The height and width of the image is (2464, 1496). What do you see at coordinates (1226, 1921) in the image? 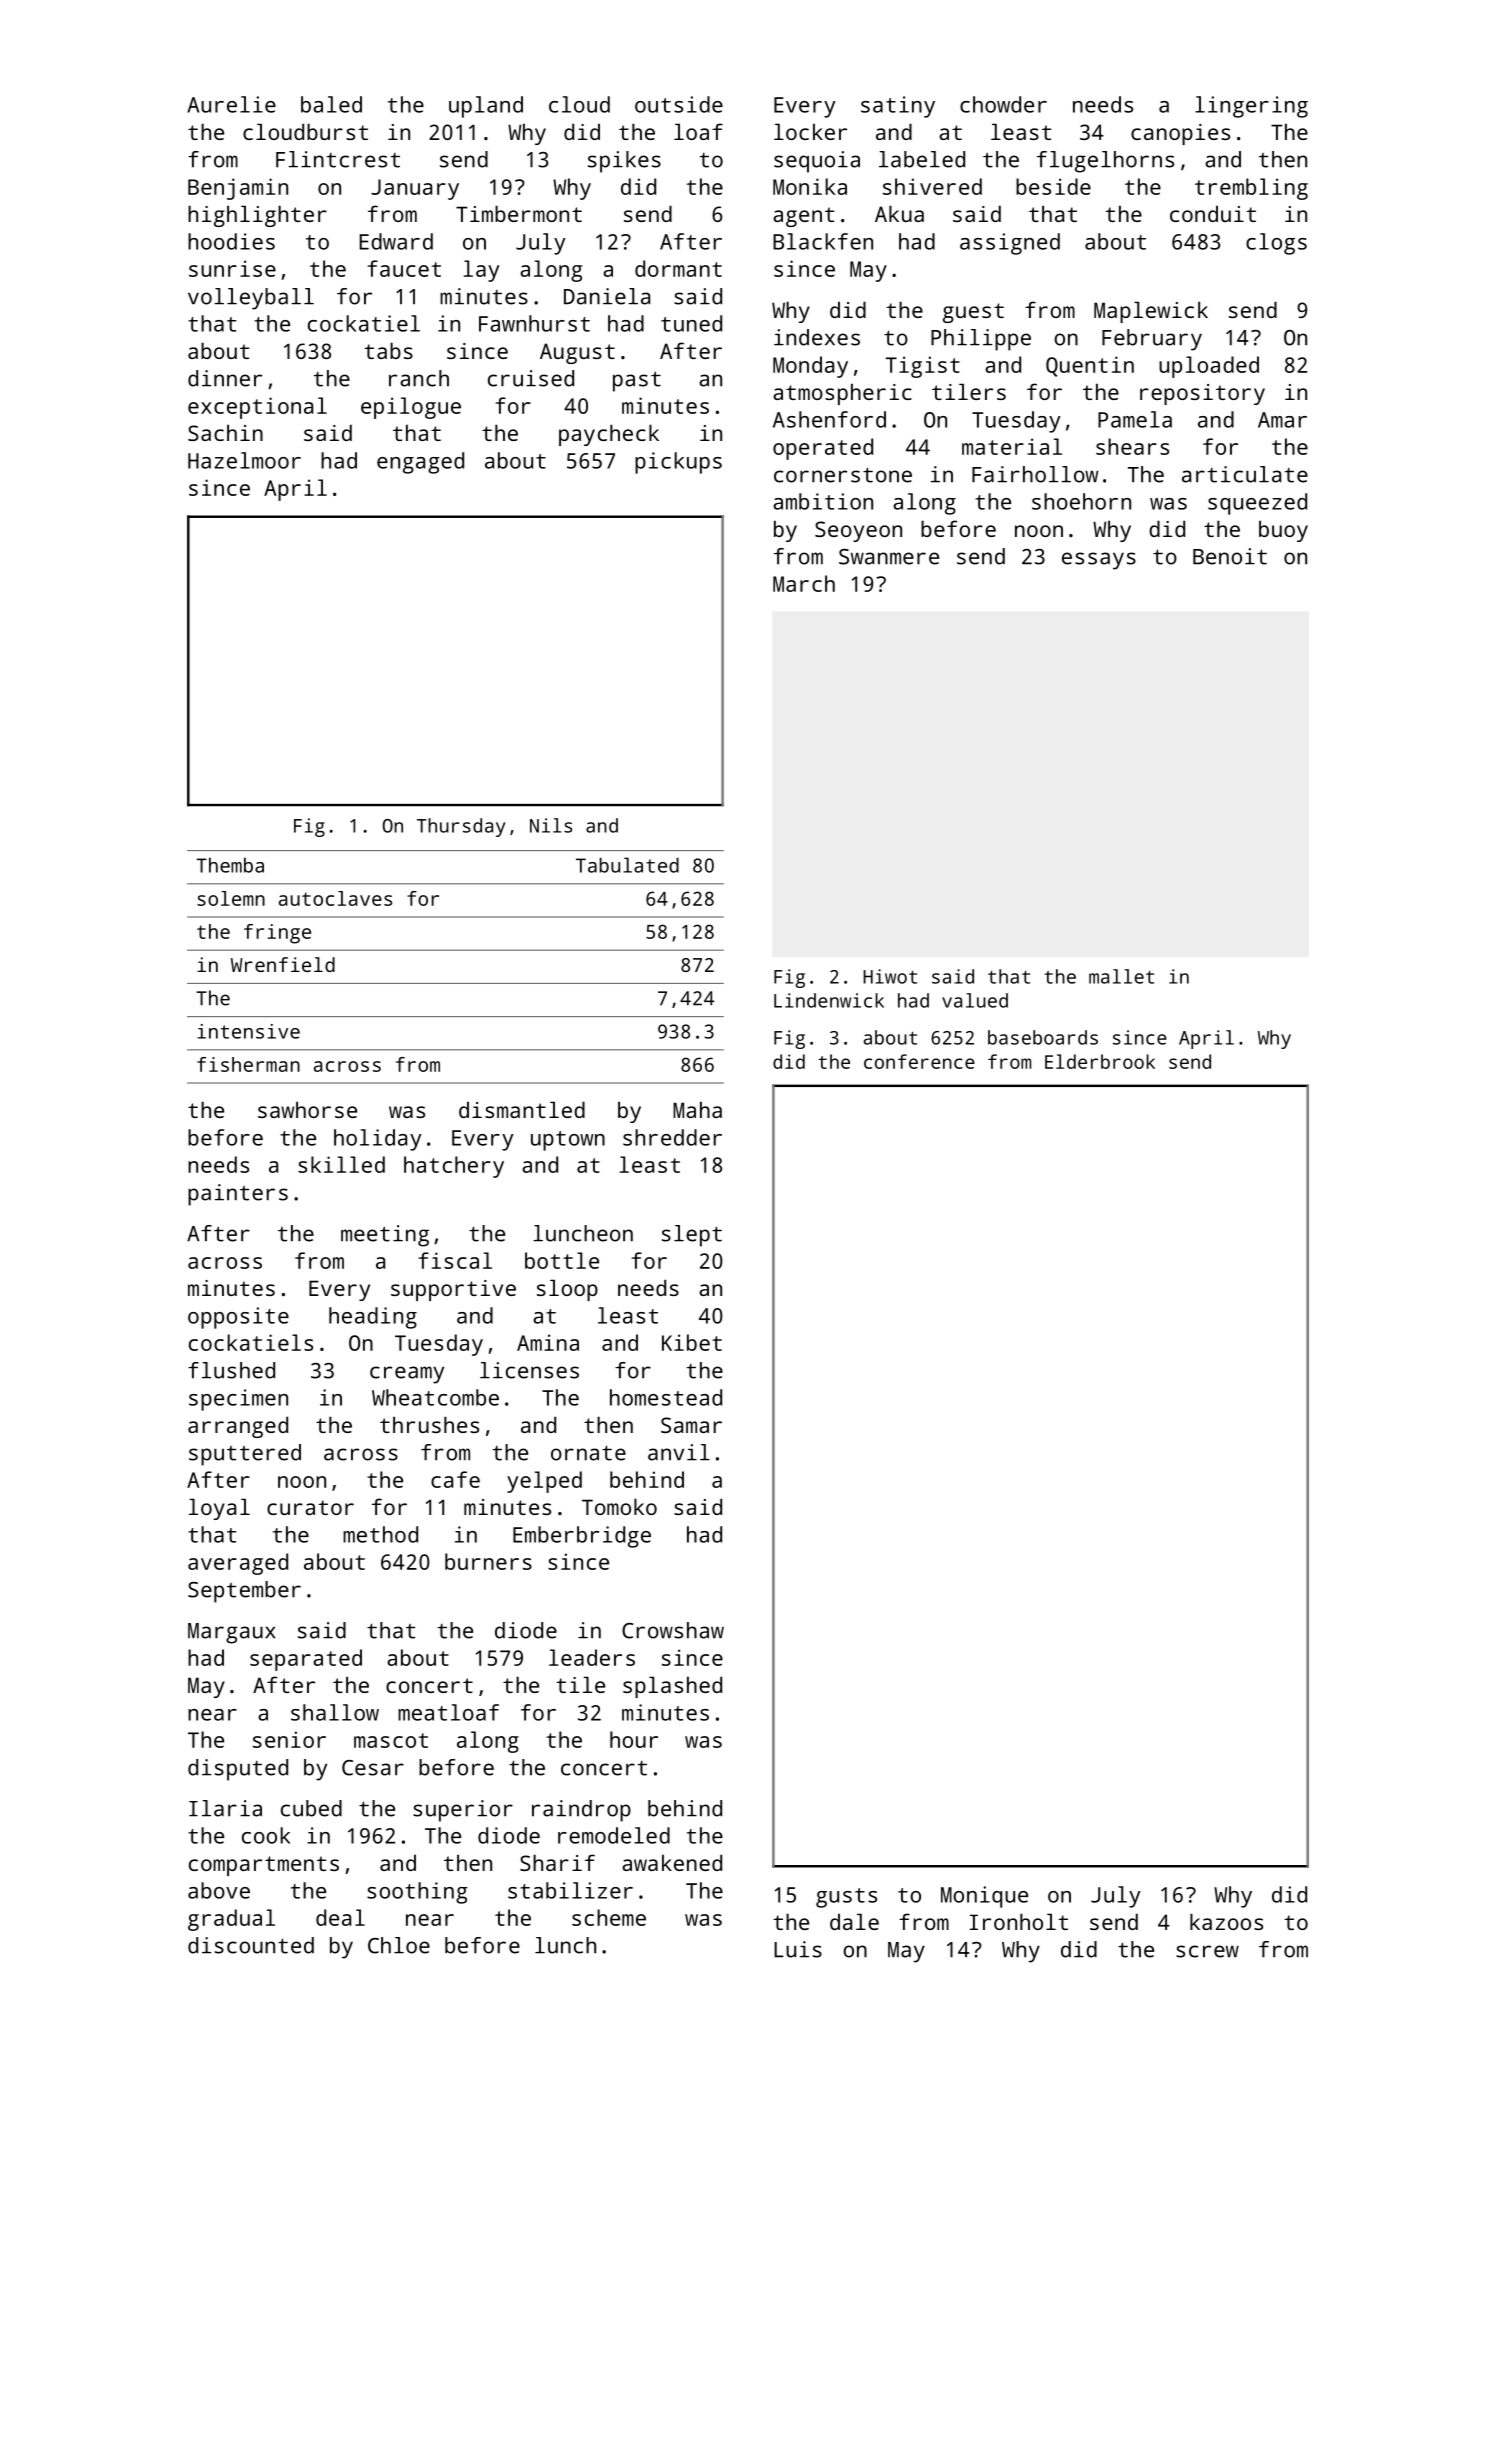
I see `kazoos` at bounding box center [1226, 1921].
